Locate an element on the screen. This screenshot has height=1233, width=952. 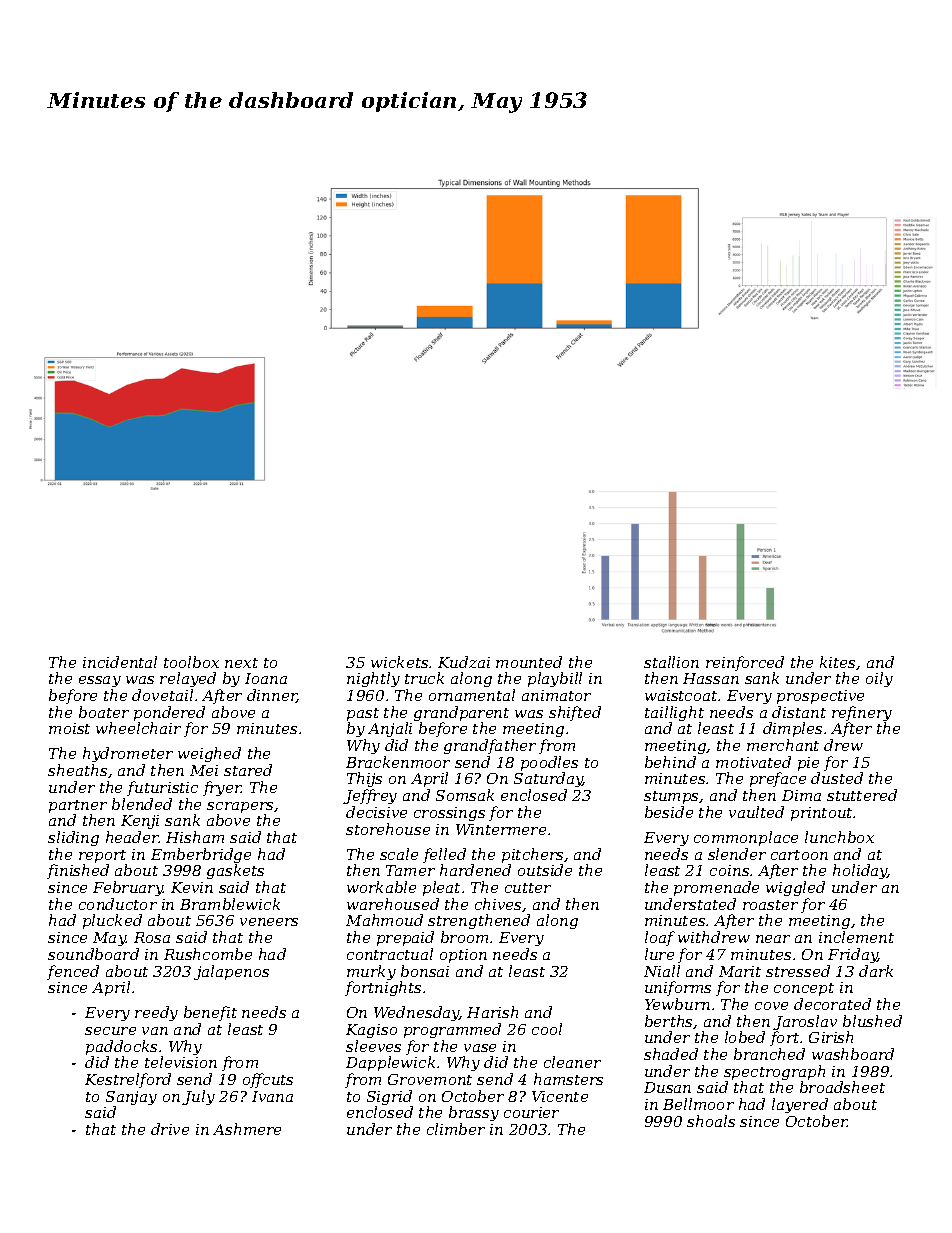
Sanjay is located at coordinates (131, 1098).
